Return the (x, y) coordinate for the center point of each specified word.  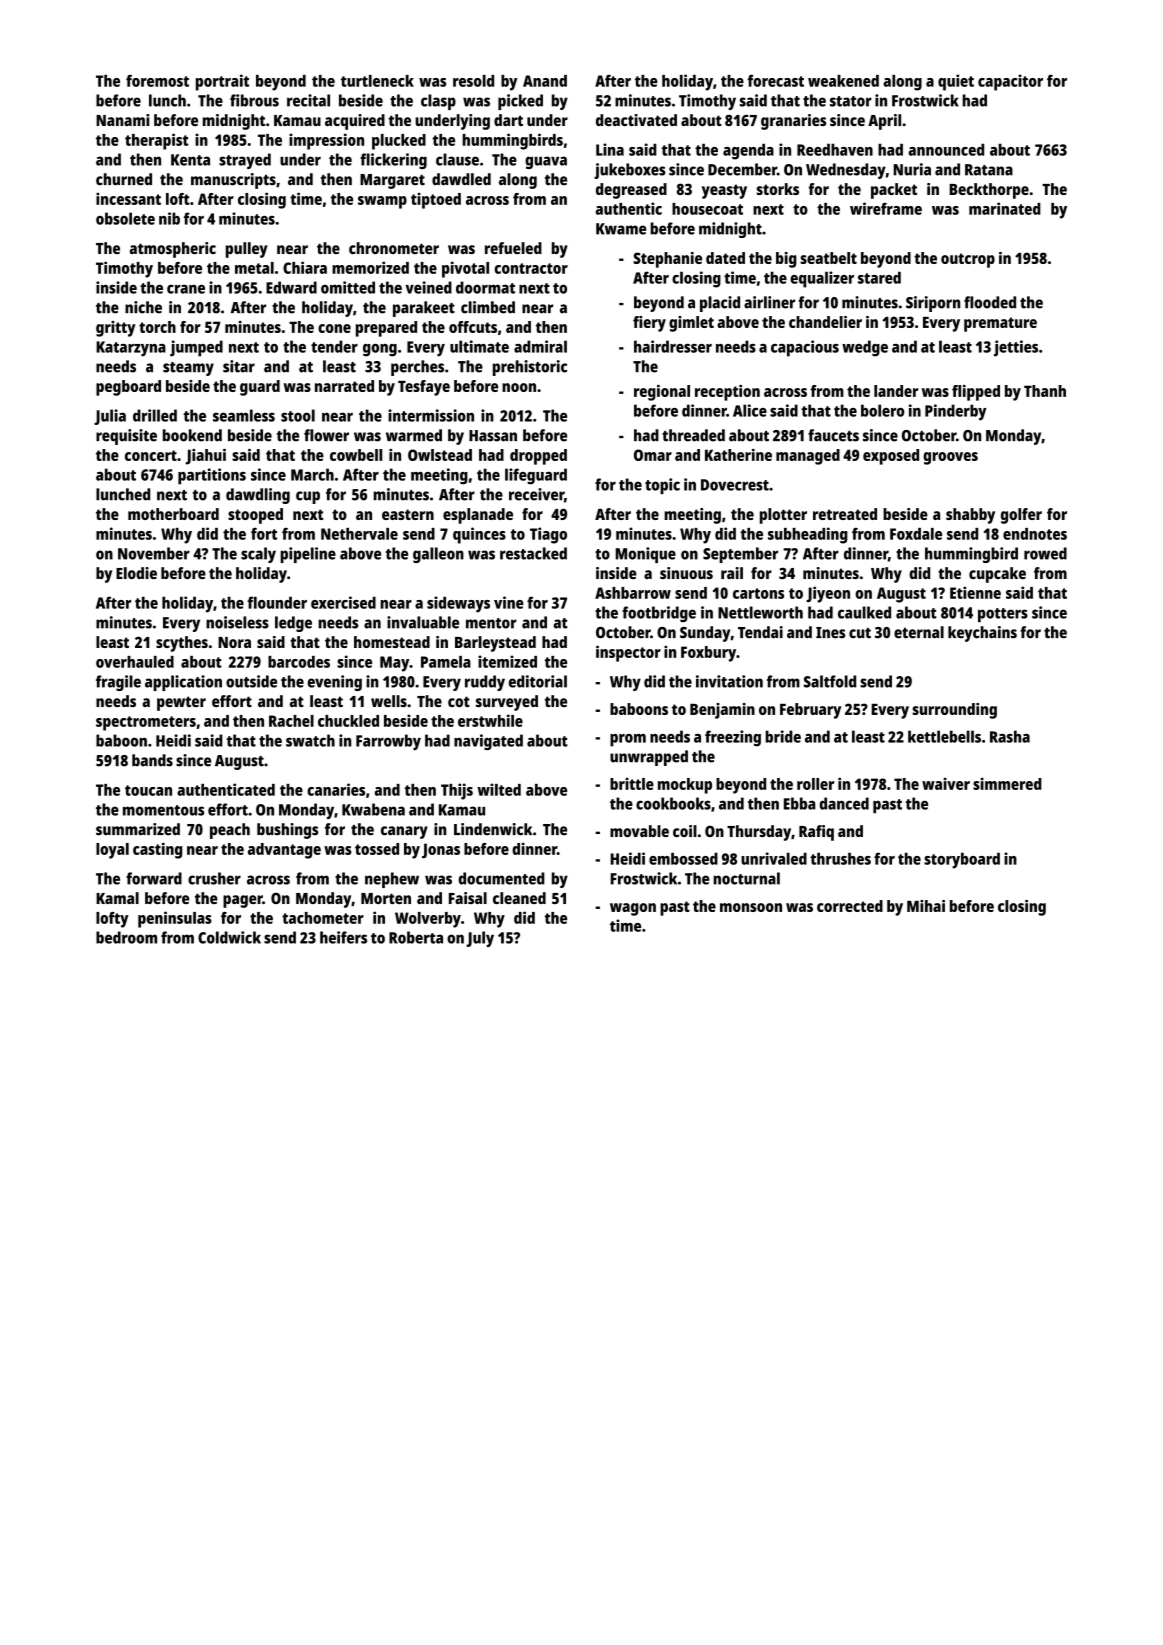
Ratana (989, 170)
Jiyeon (828, 594)
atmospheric (173, 250)
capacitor (1010, 82)
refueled (513, 248)
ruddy (485, 683)
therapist (157, 141)
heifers (343, 937)
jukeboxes (630, 171)
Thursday (759, 833)
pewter (181, 703)
